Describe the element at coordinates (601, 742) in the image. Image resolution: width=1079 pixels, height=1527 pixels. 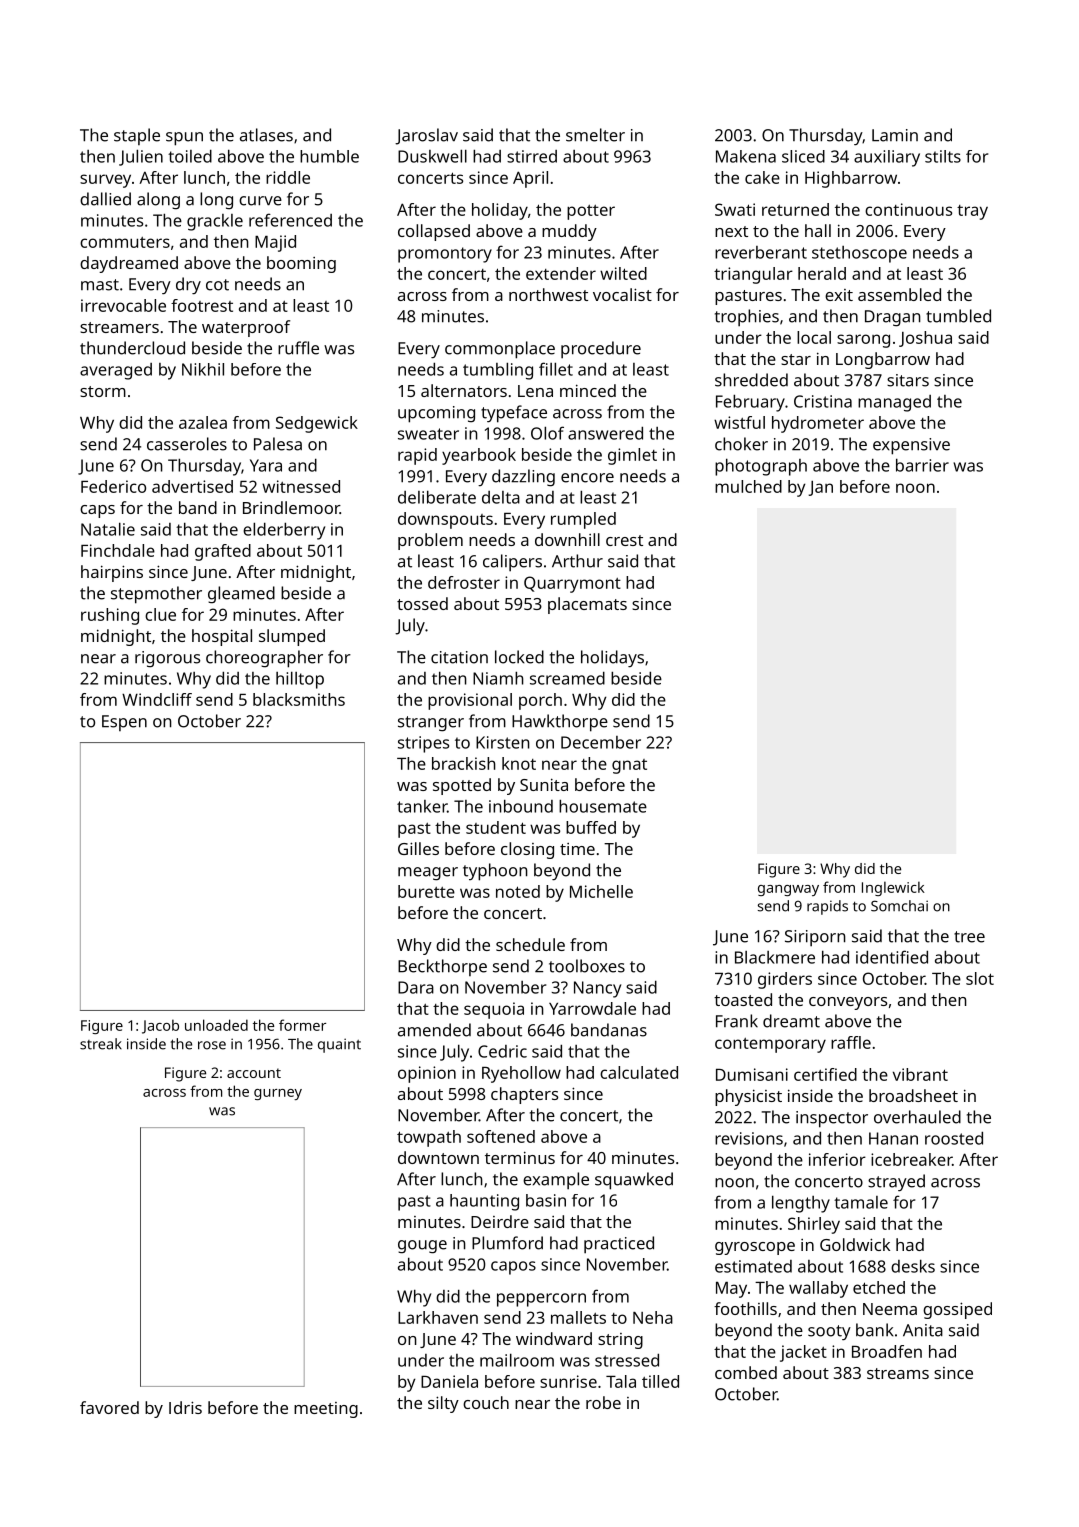
I see `December` at that location.
